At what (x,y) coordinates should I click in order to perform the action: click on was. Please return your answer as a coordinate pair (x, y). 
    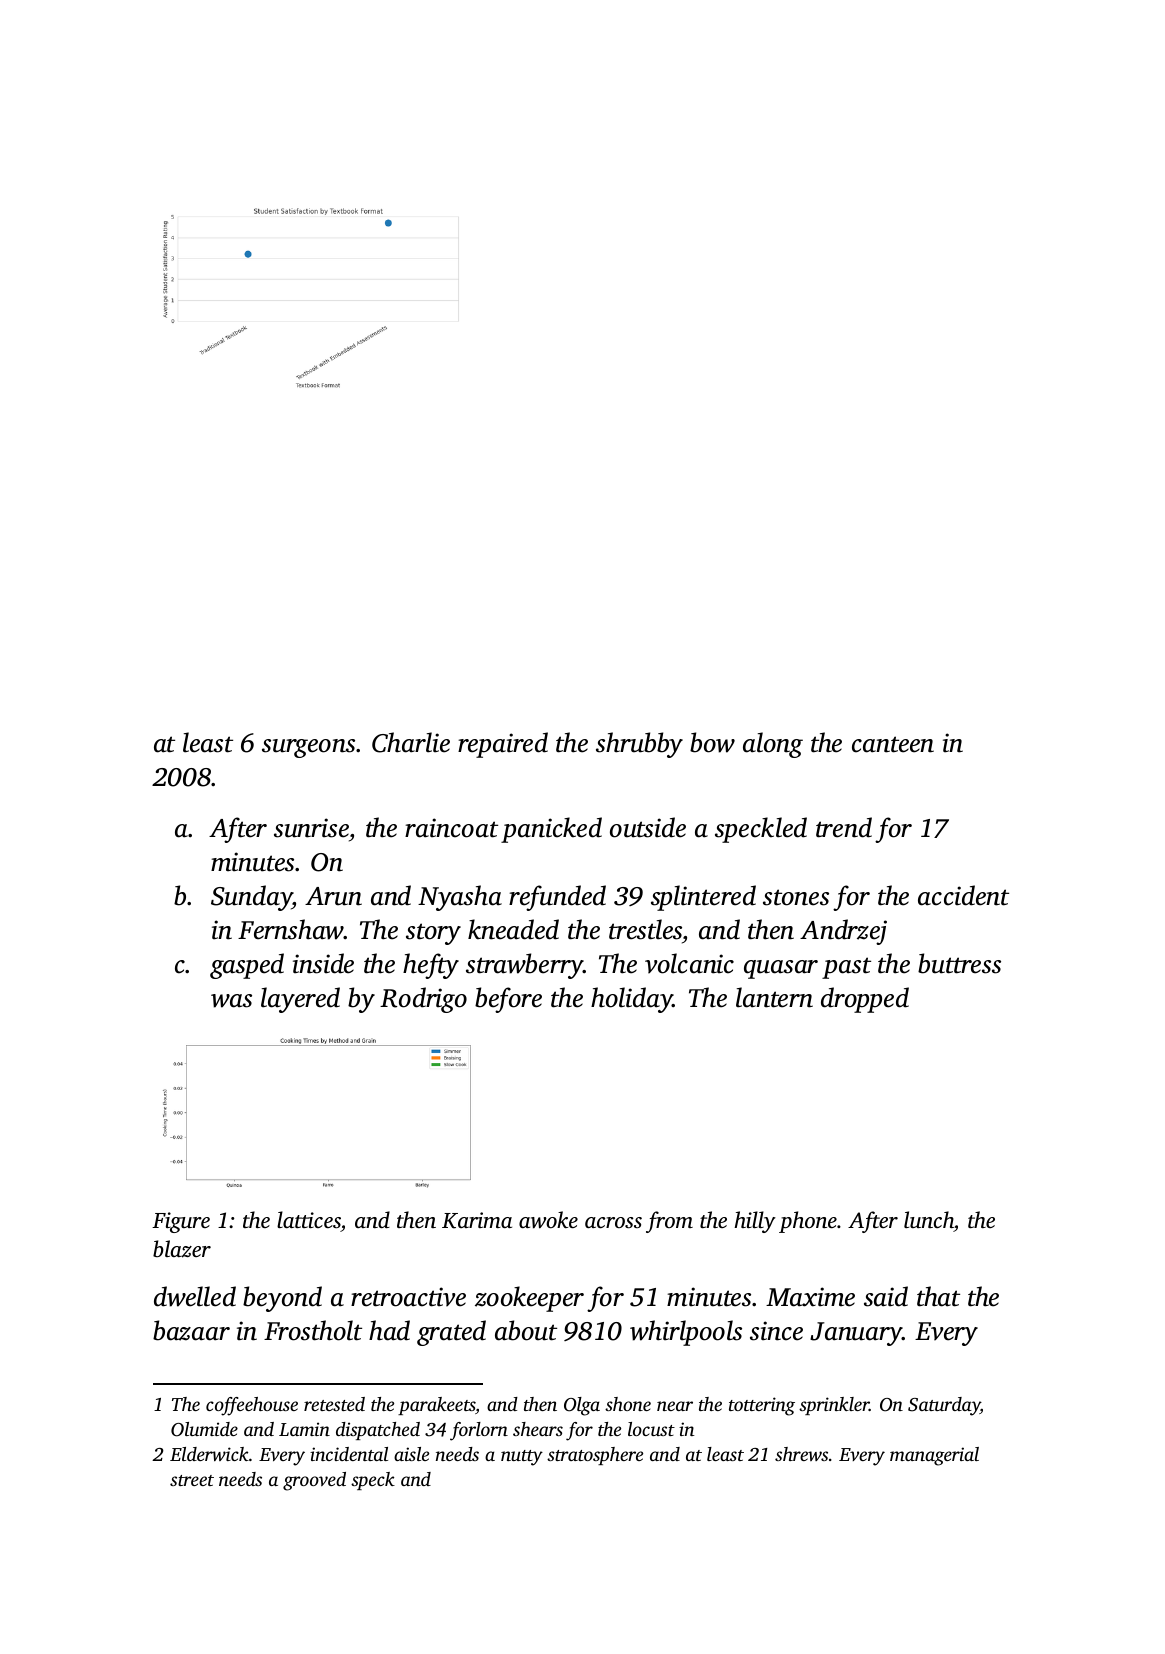
    Looking at the image, I should click on (231, 1001).
